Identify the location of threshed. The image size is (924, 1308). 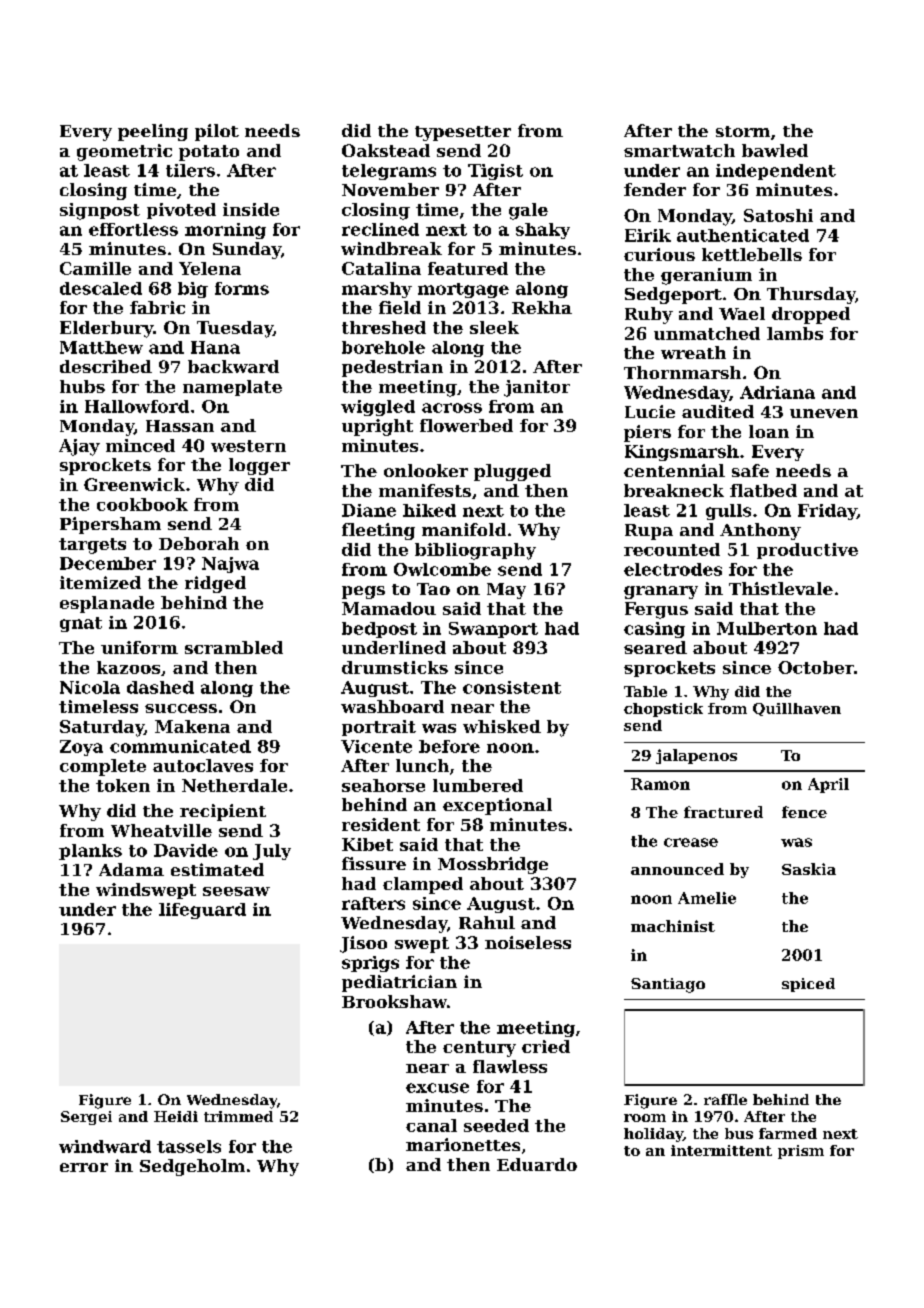
(384, 327).
